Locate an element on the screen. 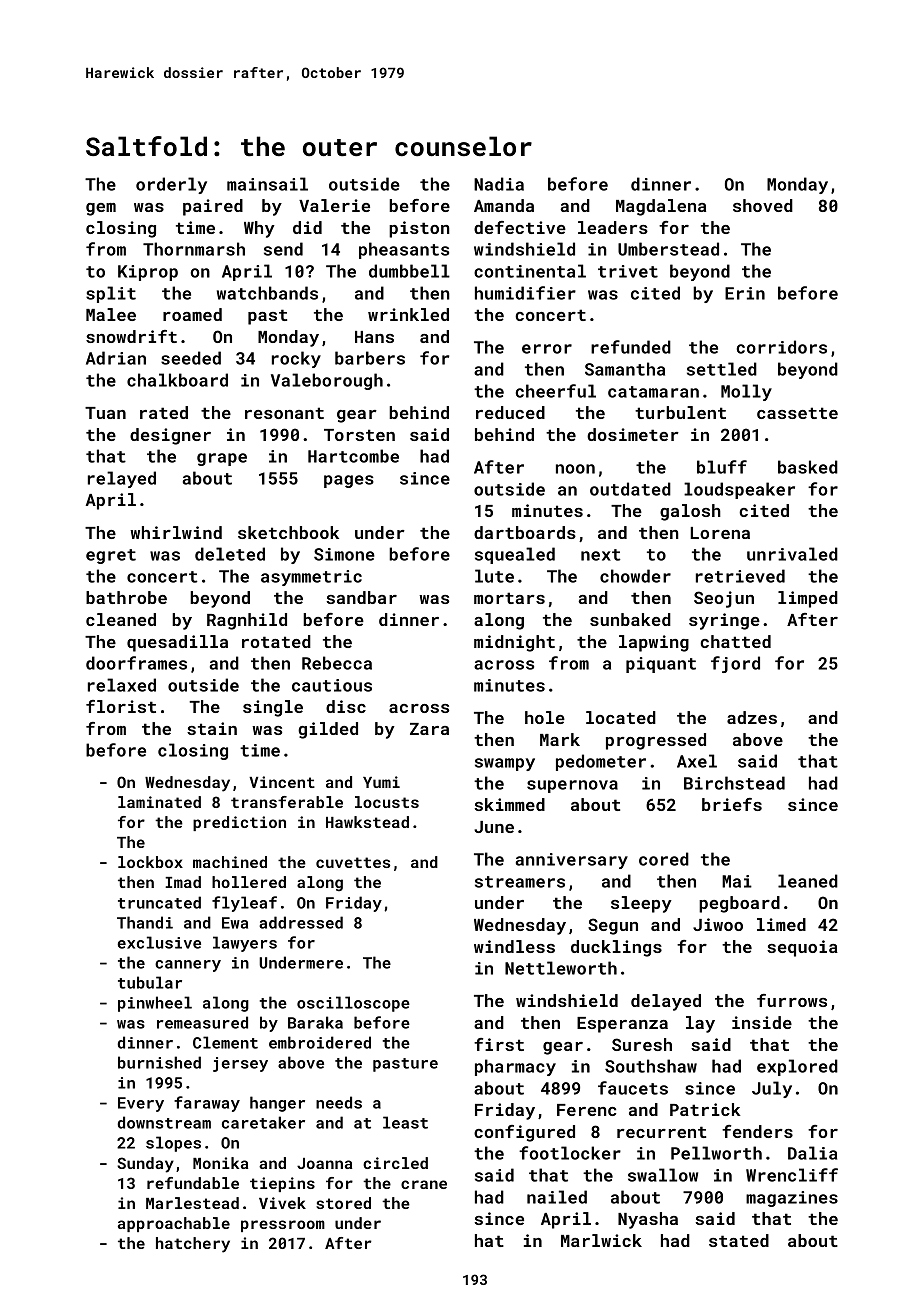  single is located at coordinates (273, 708).
